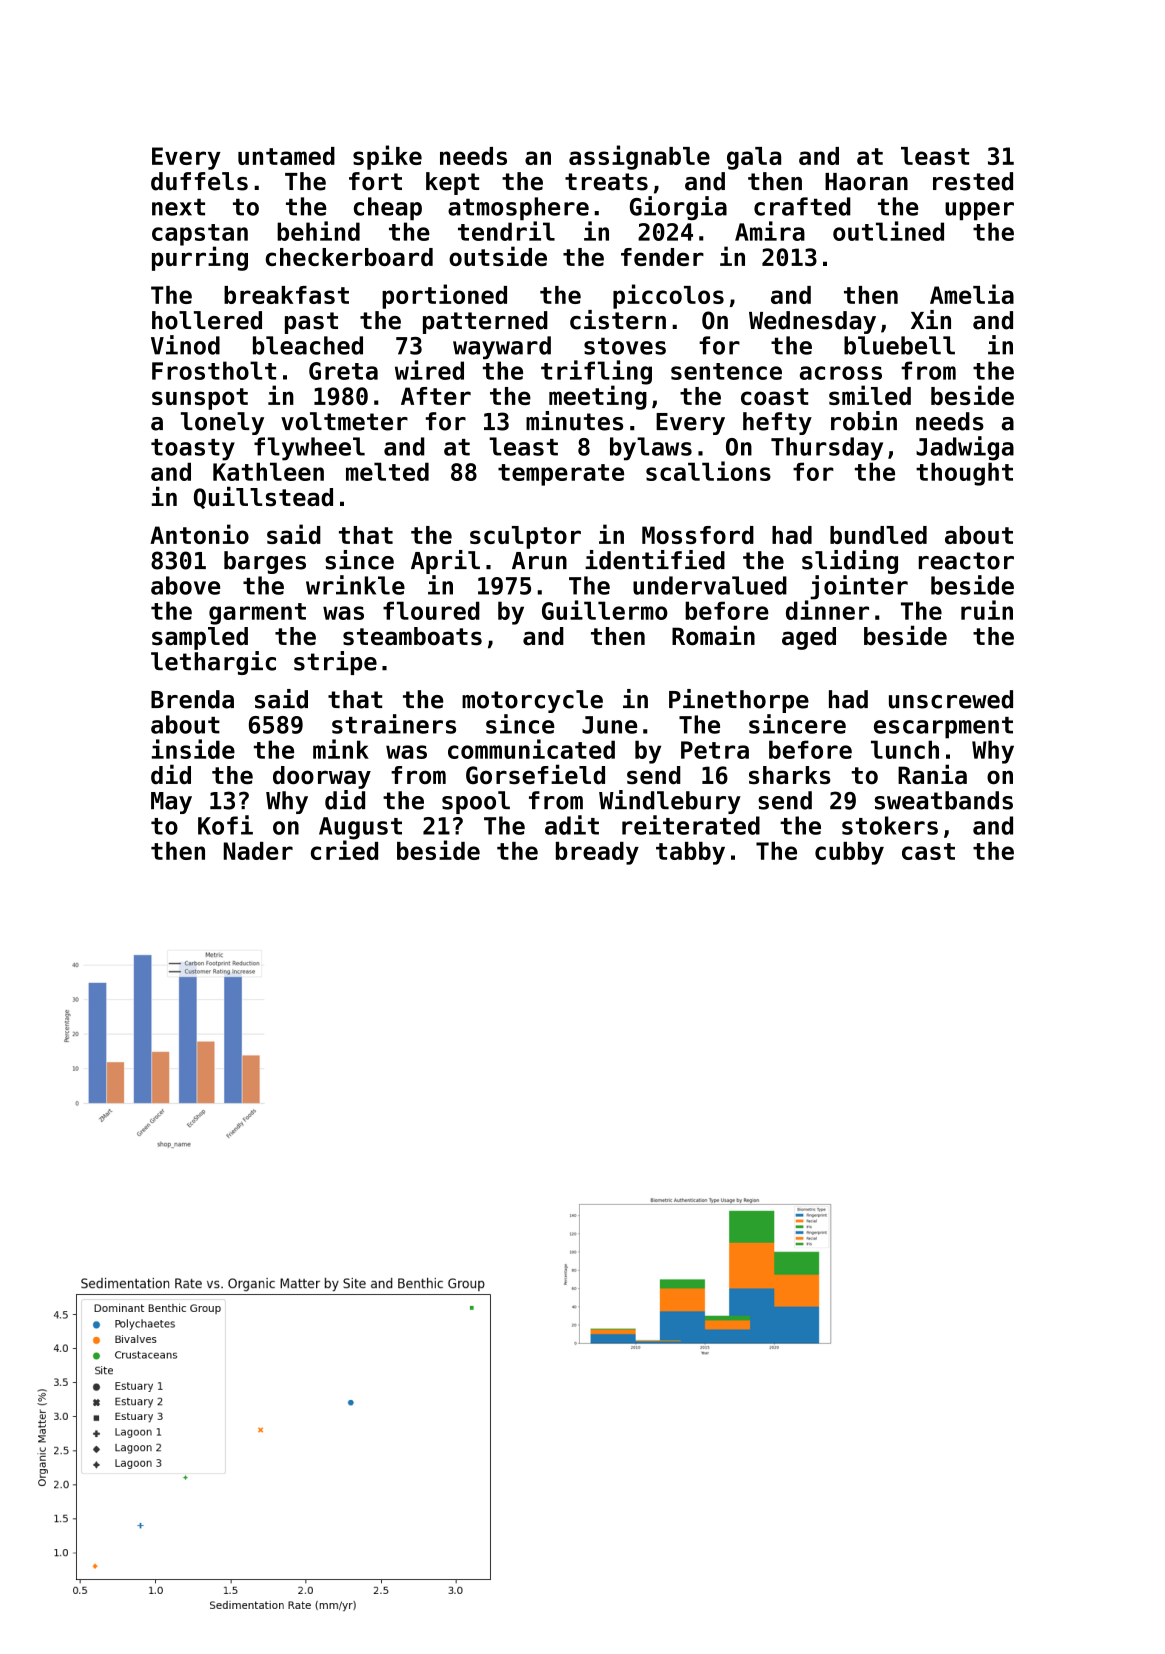  What do you see at coordinates (485, 322) in the document?
I see `patterned` at bounding box center [485, 322].
